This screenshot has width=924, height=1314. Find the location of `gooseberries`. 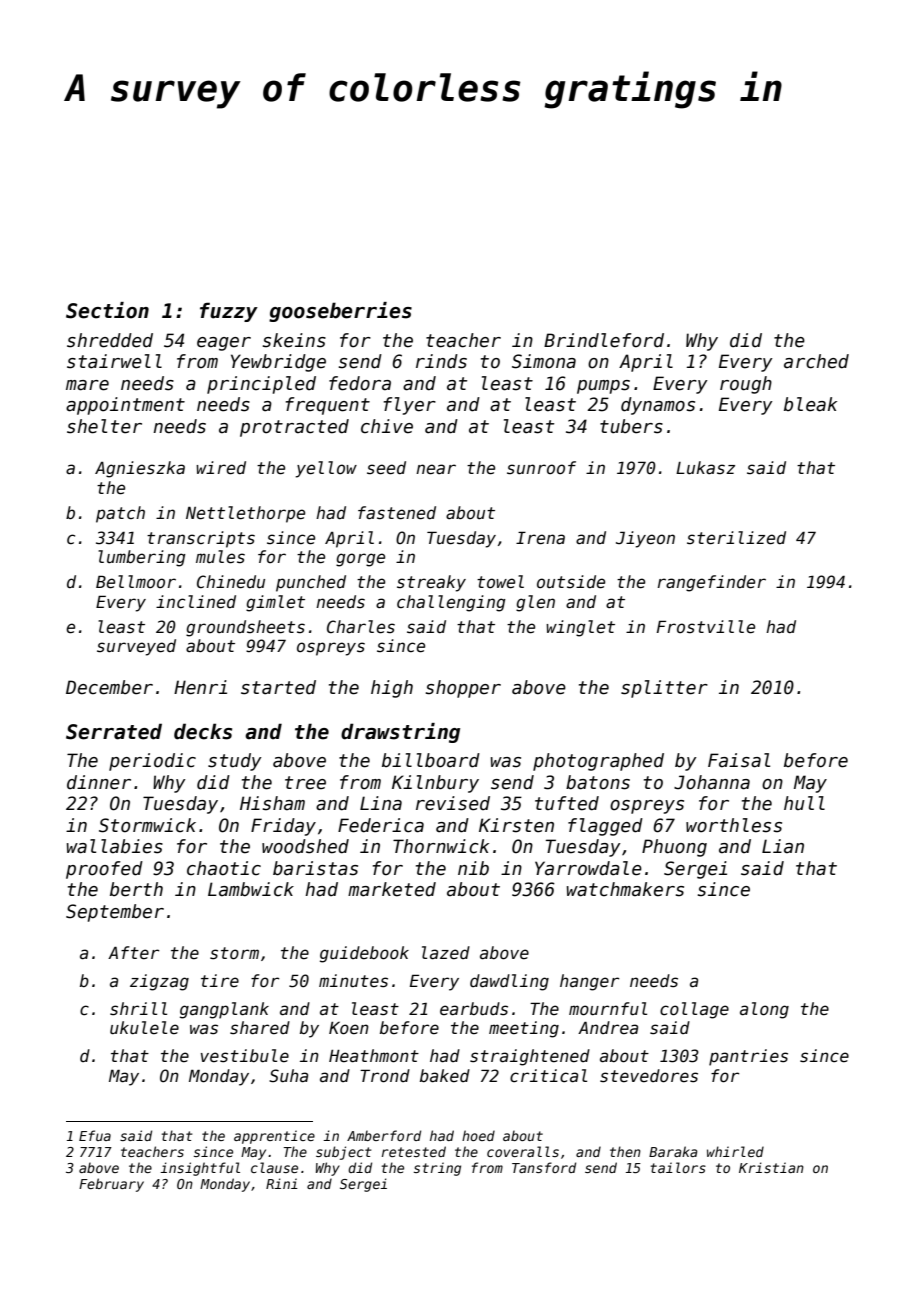

gooseberries is located at coordinates (340, 312).
